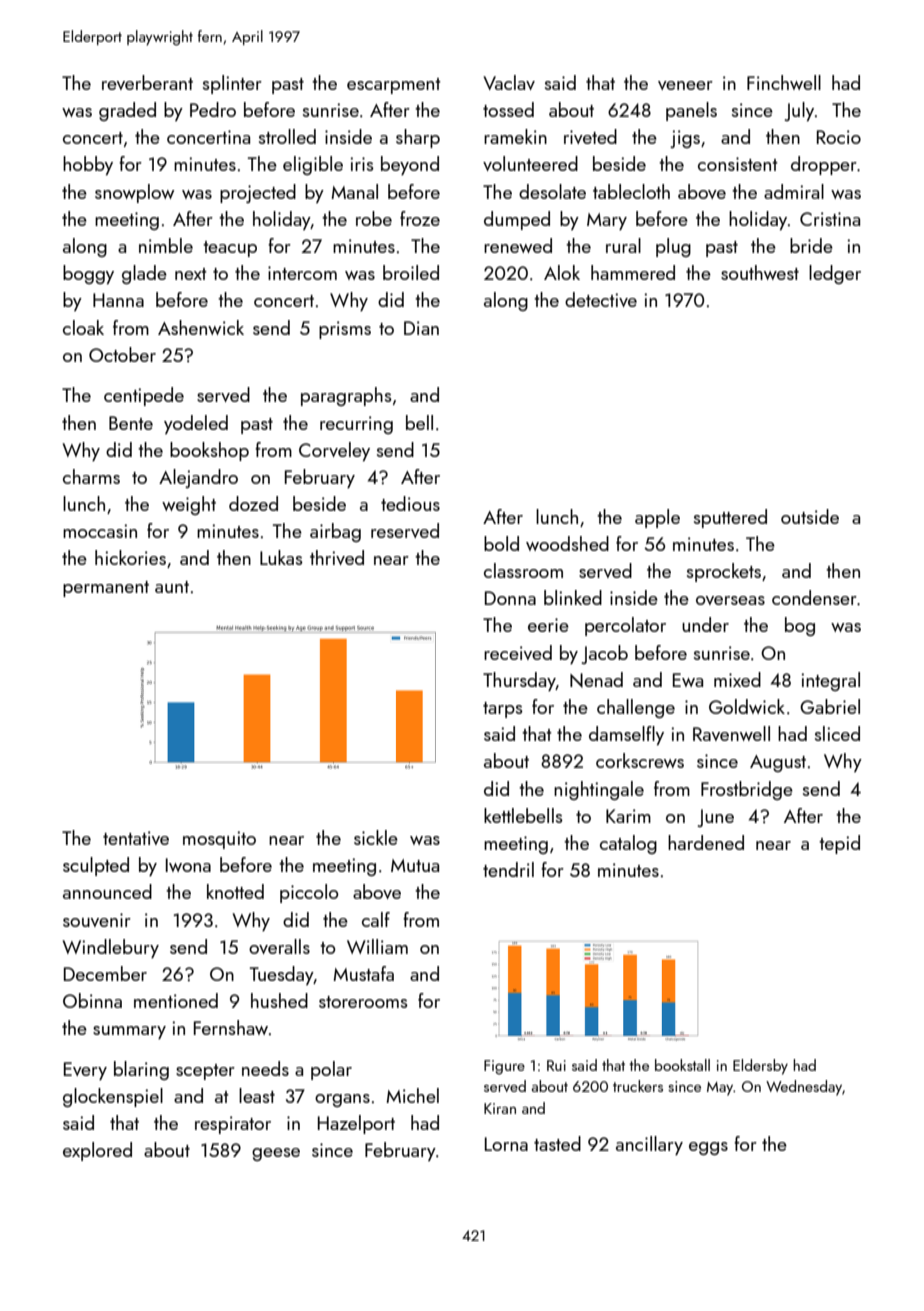  I want to click on detective, so click(601, 299).
